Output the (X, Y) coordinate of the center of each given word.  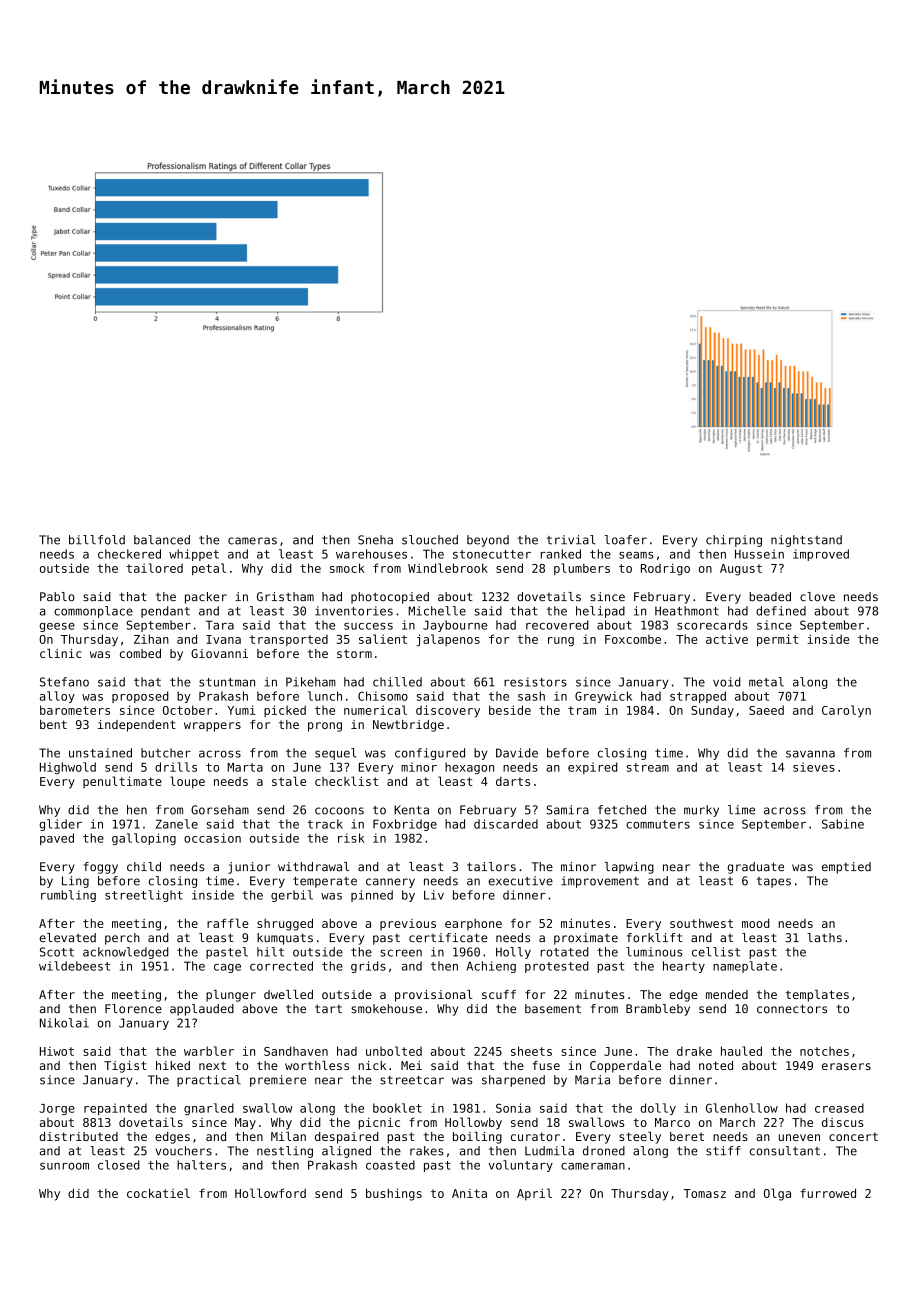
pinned (372, 896)
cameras (252, 541)
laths (824, 938)
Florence (133, 1009)
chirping (734, 541)
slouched (430, 540)
